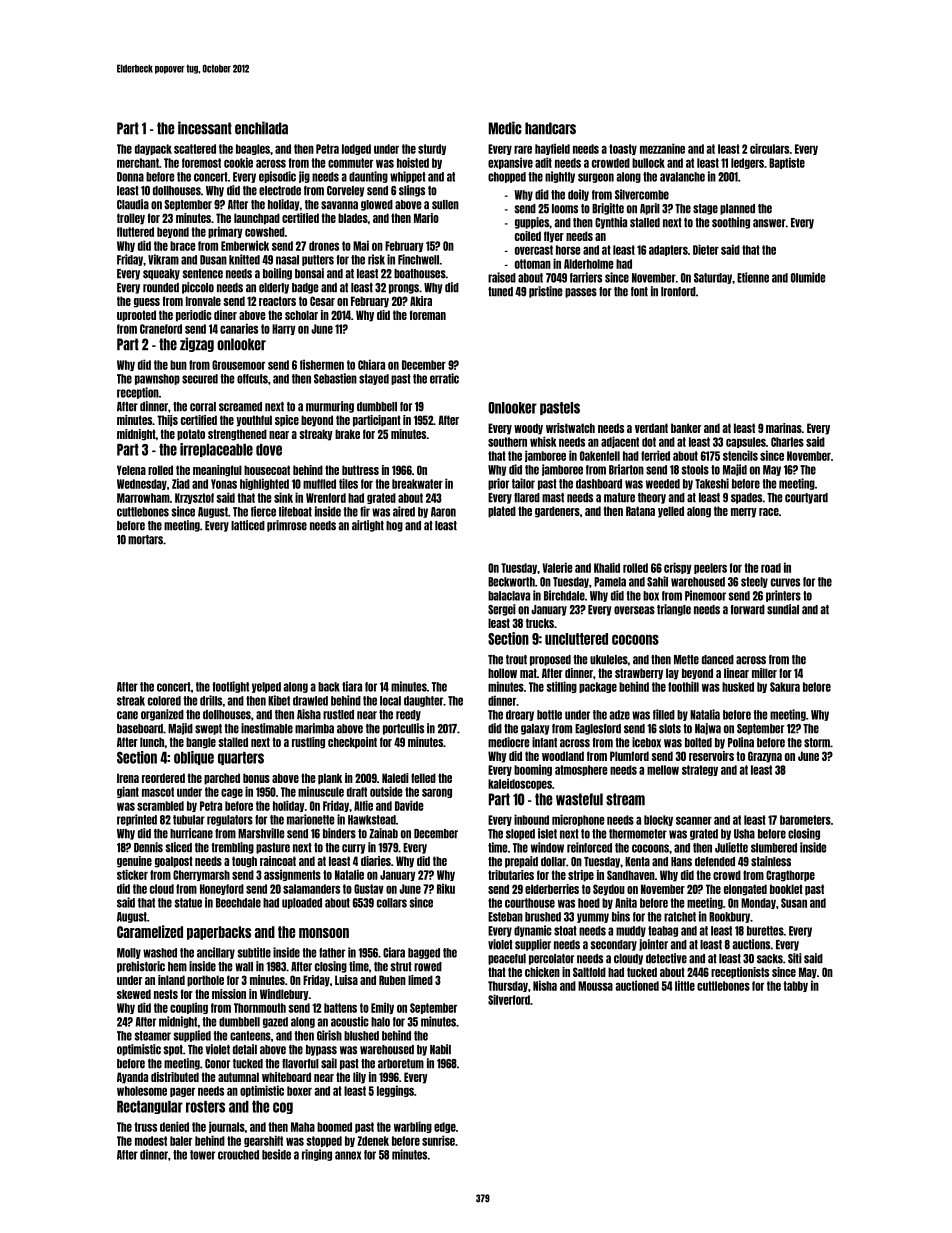 Image resolution: width=952 pixels, height=1233 pixels. What do you see at coordinates (261, 128) in the screenshot?
I see `enchilada` at bounding box center [261, 128].
